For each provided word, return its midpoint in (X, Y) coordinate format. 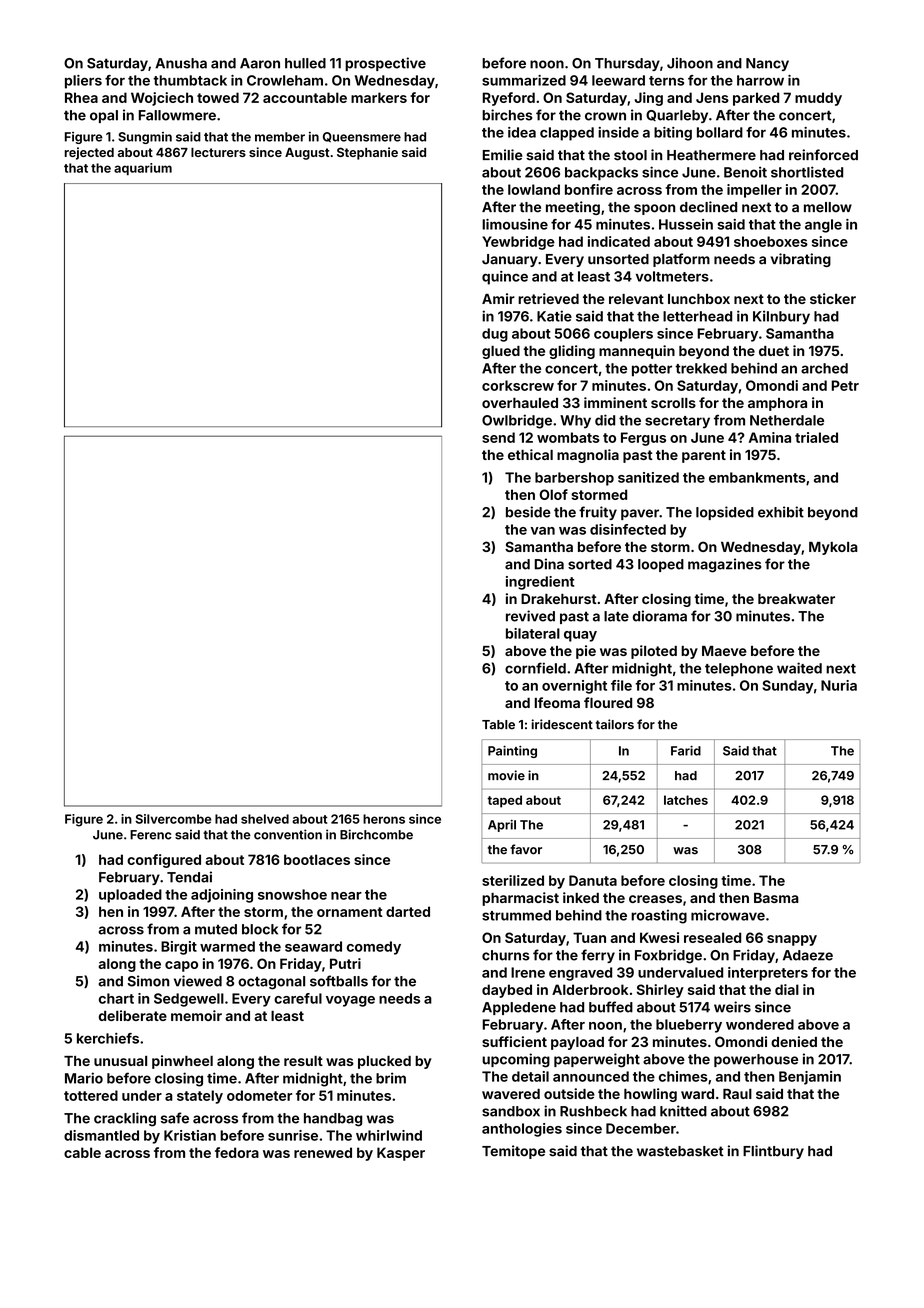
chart (116, 998)
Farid (686, 751)
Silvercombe (173, 819)
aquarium (143, 169)
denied (794, 1041)
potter (652, 370)
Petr (845, 385)
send (498, 437)
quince (505, 278)
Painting (512, 752)
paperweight (597, 1060)
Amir (498, 298)
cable (82, 1152)
